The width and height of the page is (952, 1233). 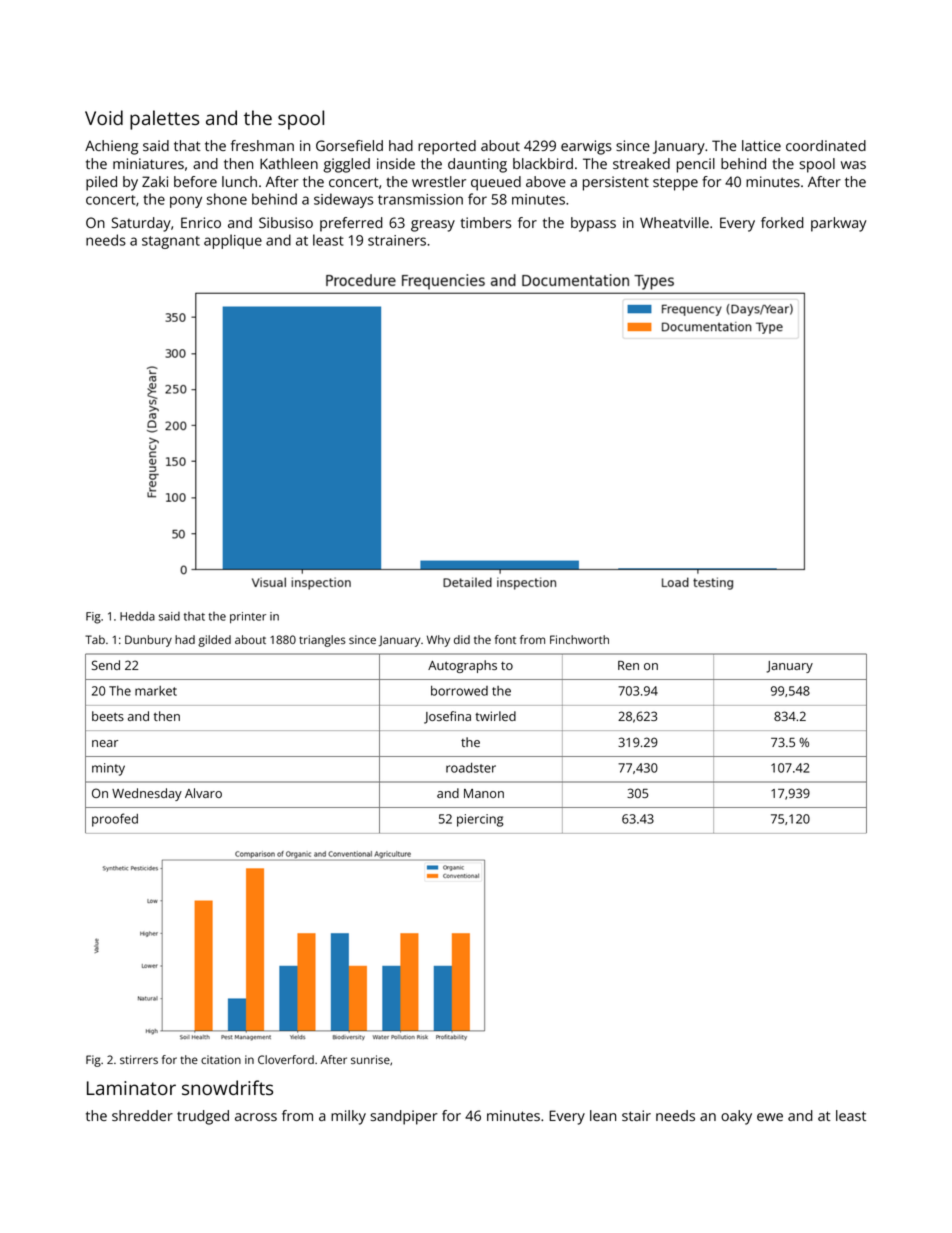 I want to click on Ren, so click(x=628, y=665).
